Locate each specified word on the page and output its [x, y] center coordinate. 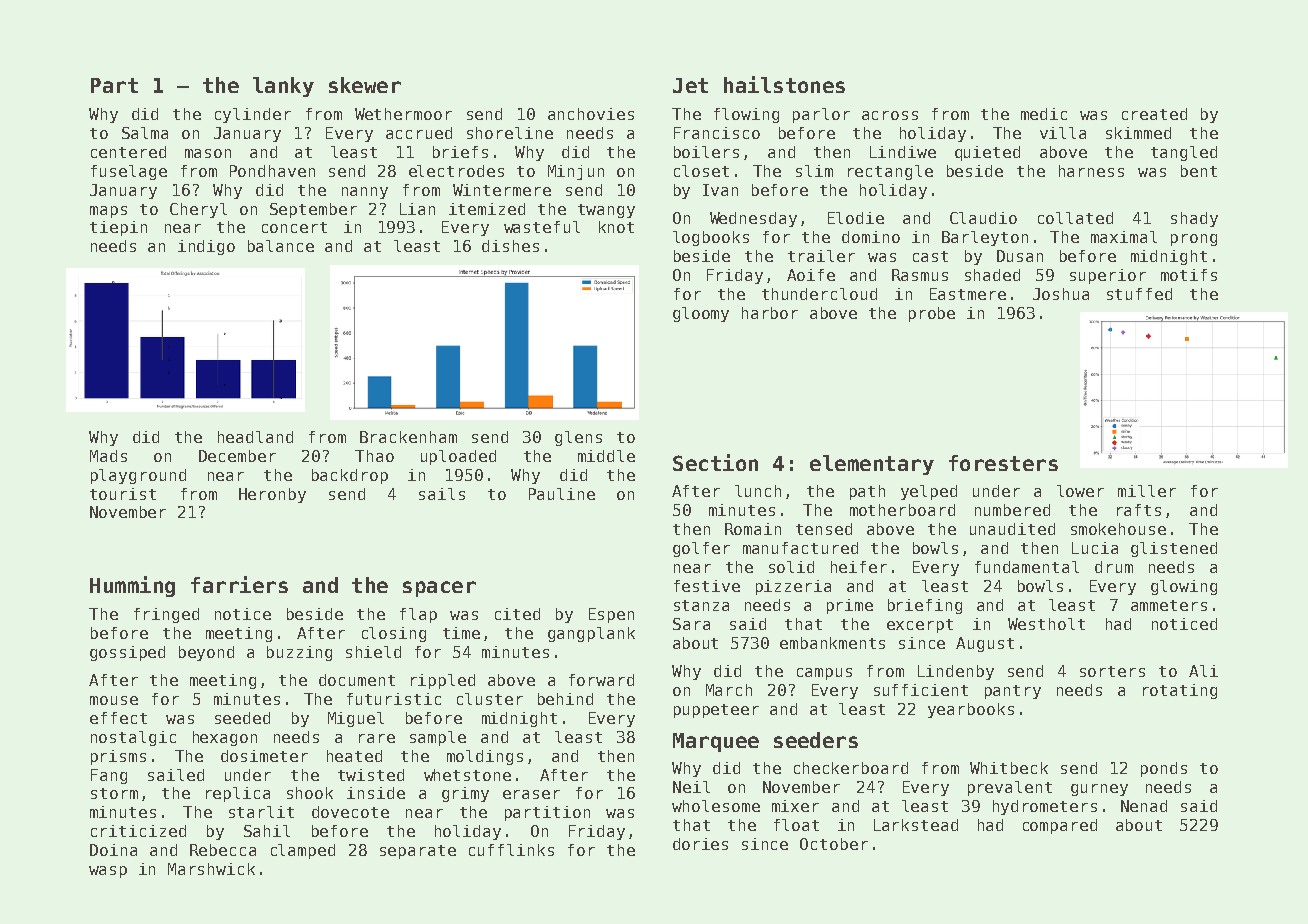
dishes [510, 246]
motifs [1189, 275]
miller [1147, 491]
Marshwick [211, 869]
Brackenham [408, 437]
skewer [365, 85]
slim [814, 171]
